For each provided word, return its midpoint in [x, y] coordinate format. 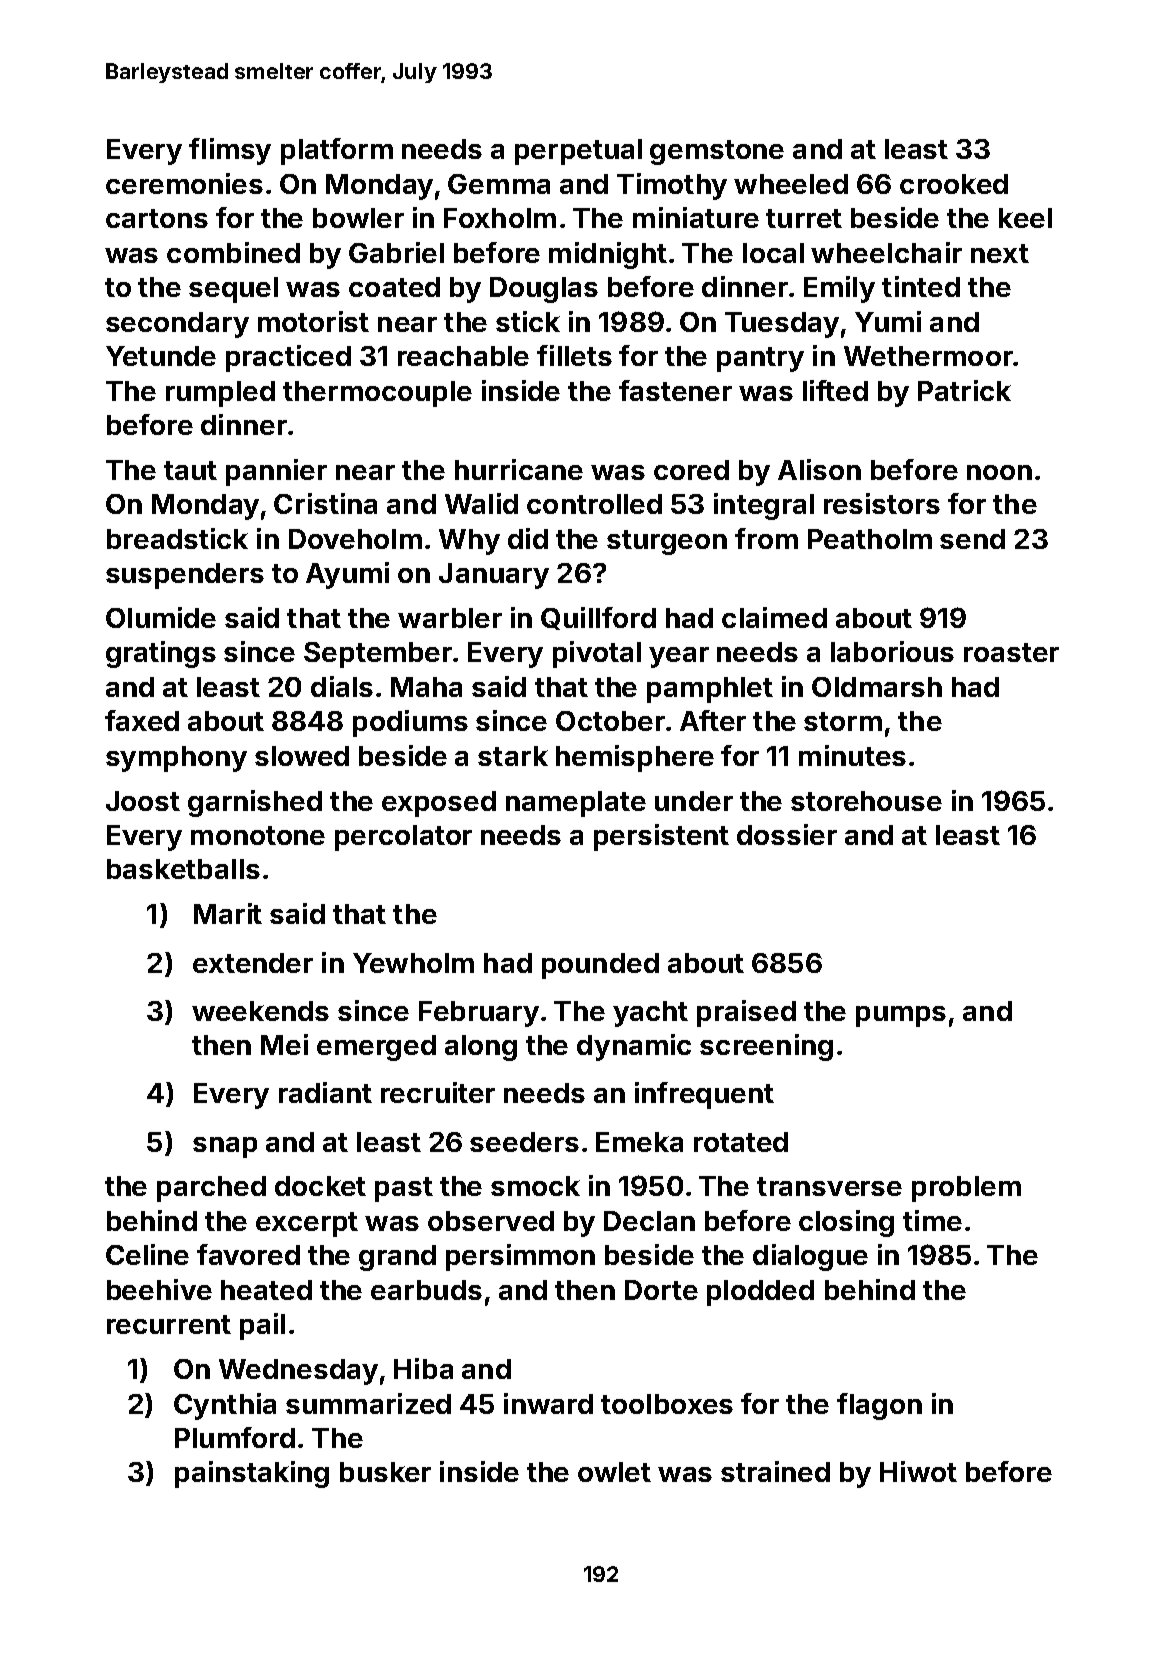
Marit [228, 913]
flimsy [230, 151]
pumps [901, 1016]
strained [775, 1471]
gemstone [717, 152]
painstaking [252, 1474]
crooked [954, 184]
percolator [403, 838]
